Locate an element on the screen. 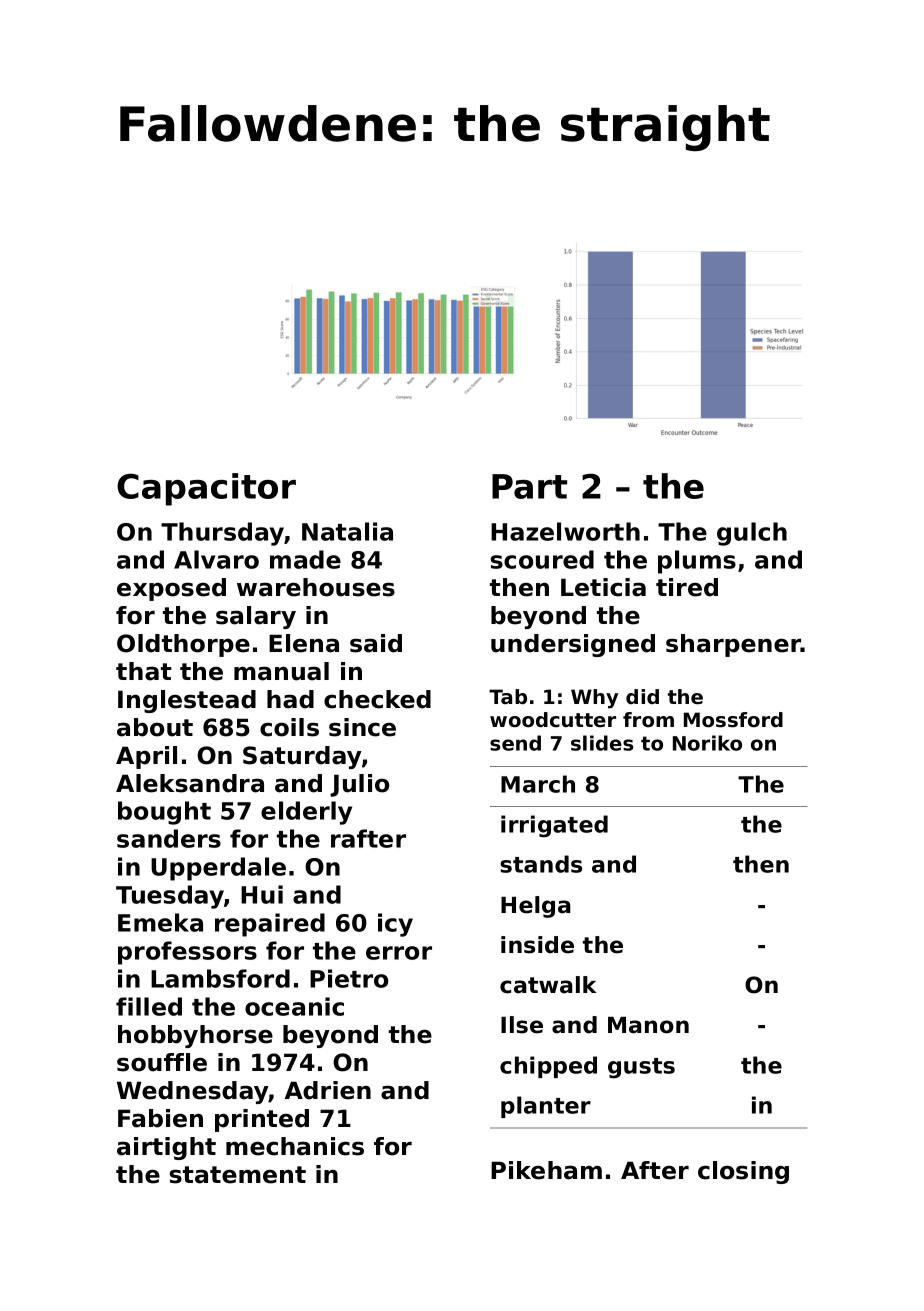 This screenshot has width=924, height=1311. Capacitor is located at coordinates (206, 489).
